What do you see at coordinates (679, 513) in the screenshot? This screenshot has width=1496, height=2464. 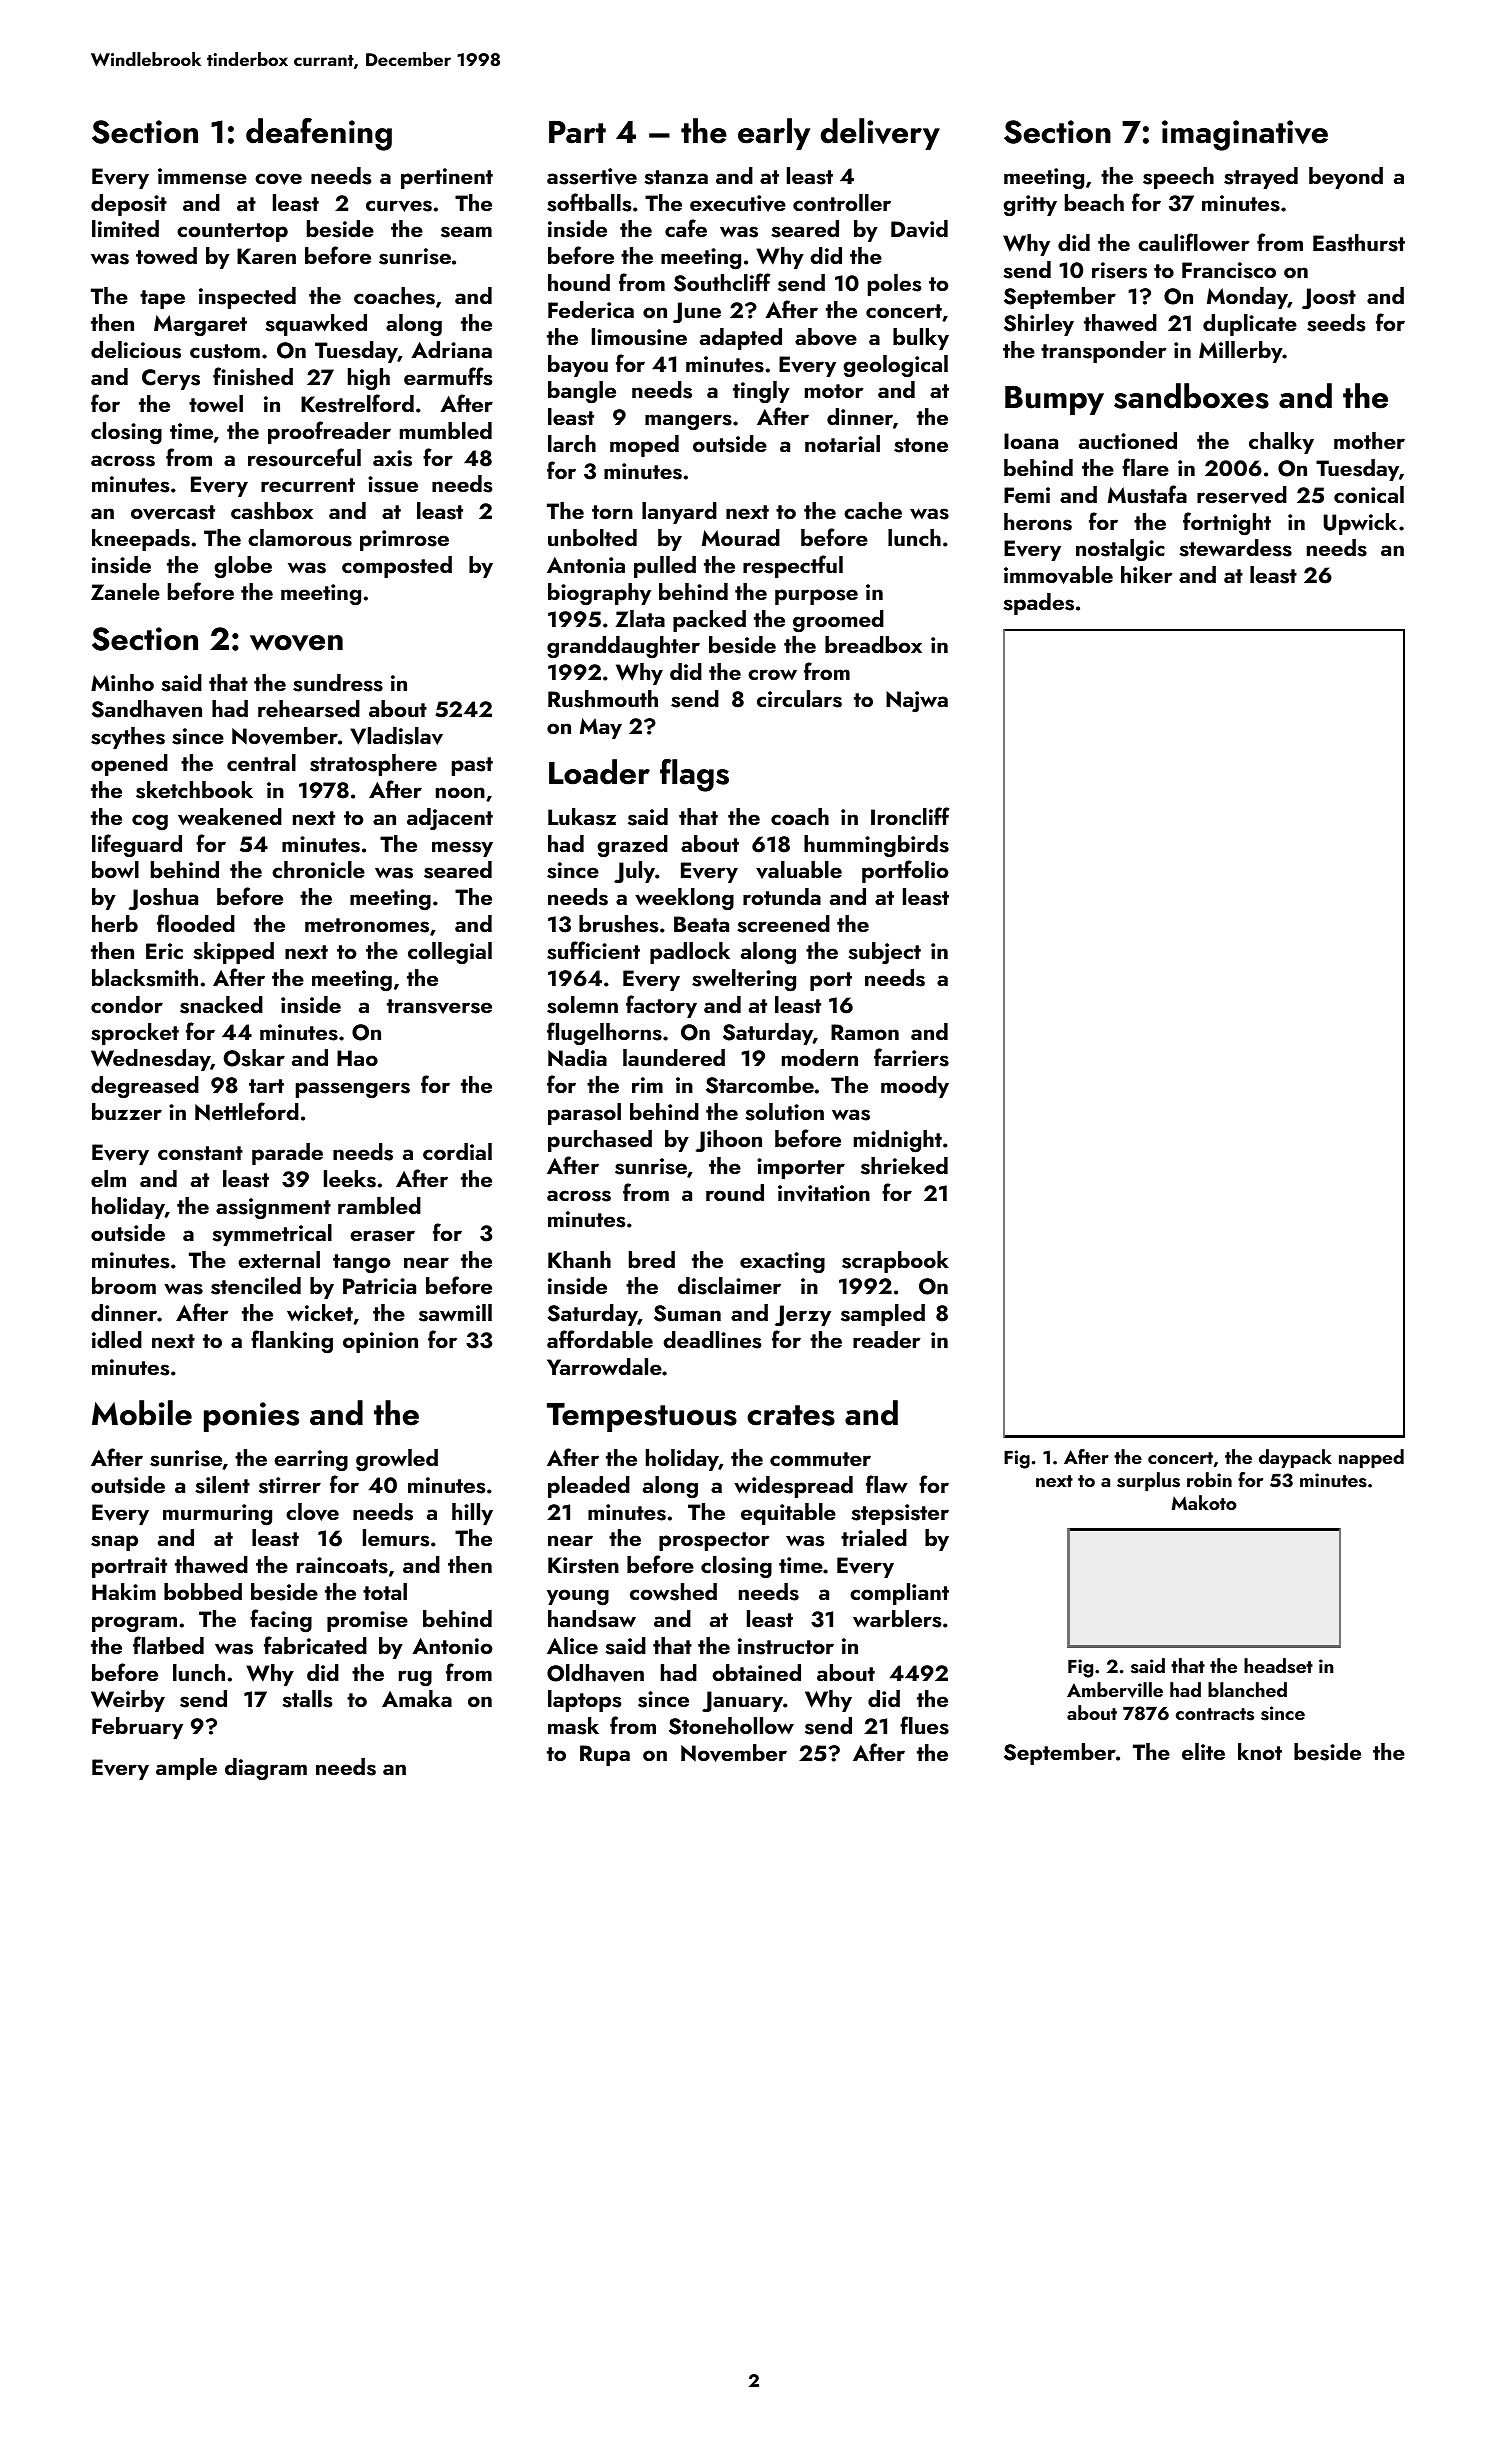 I see `lanyard` at bounding box center [679, 513].
